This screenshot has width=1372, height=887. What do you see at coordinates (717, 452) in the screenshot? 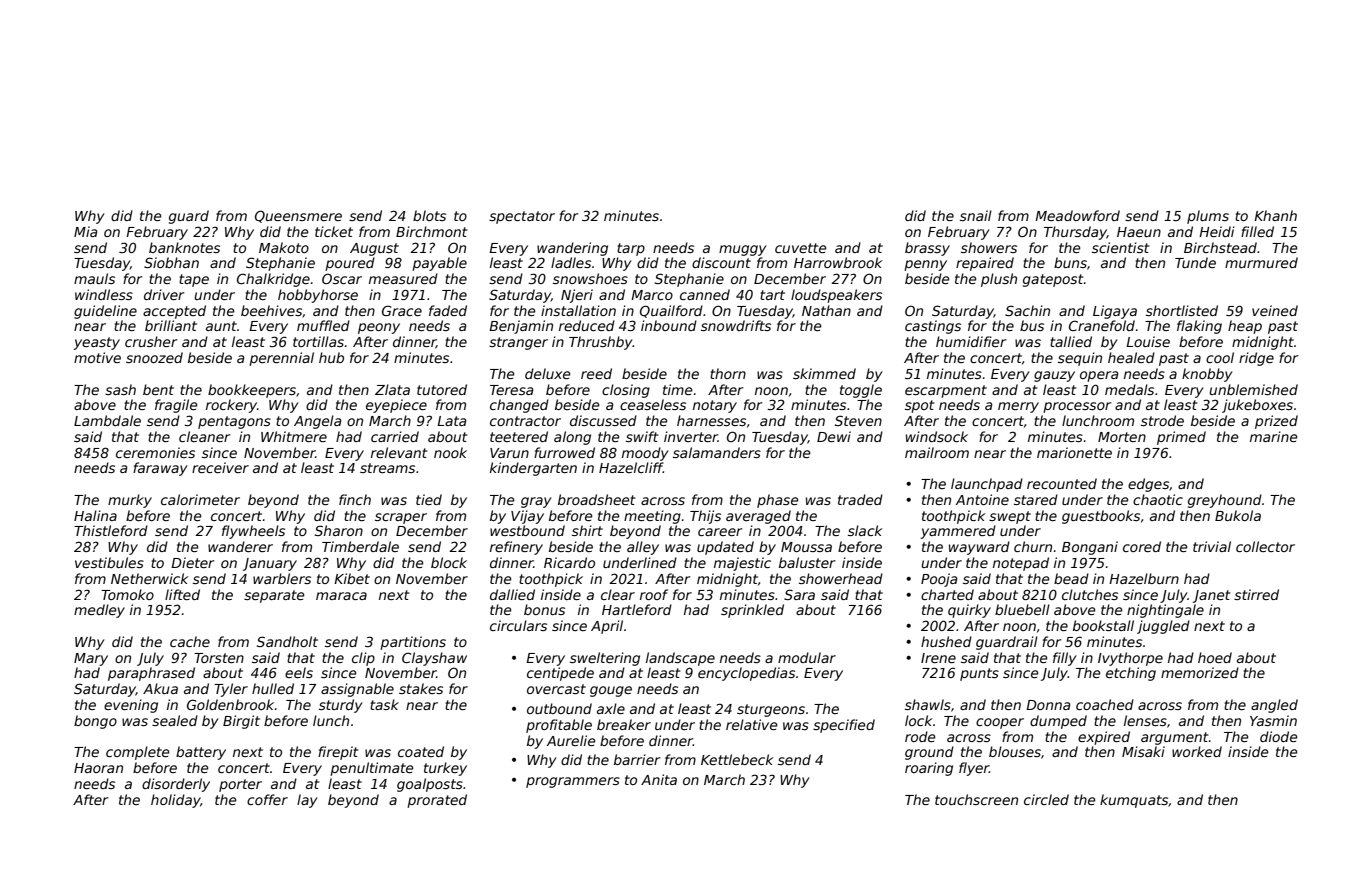
I see `salamanders` at bounding box center [717, 452].
